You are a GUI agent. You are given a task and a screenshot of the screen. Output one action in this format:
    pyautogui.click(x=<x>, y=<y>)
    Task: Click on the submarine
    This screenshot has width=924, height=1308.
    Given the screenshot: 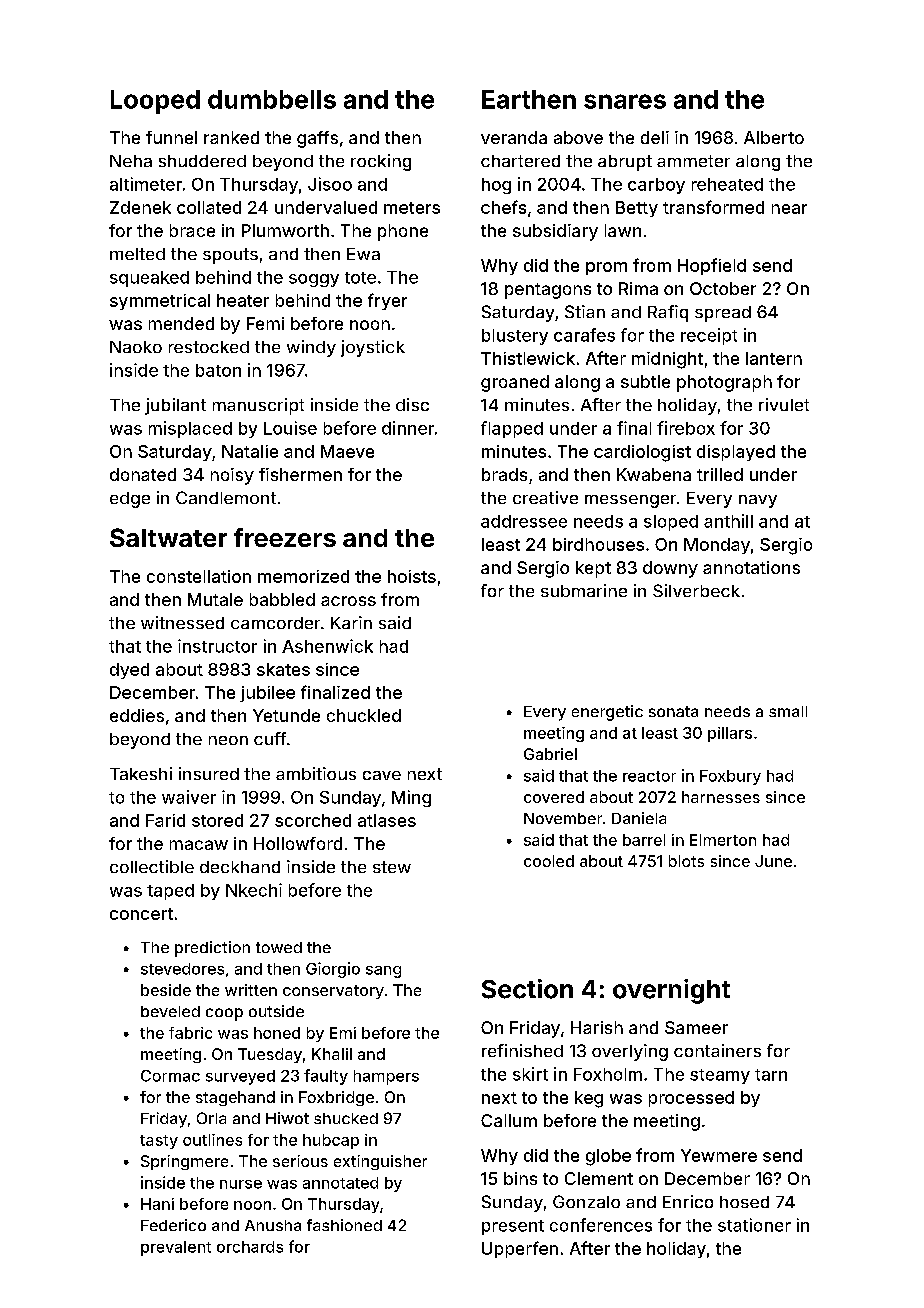 What is the action you would take?
    pyautogui.click(x=584, y=590)
